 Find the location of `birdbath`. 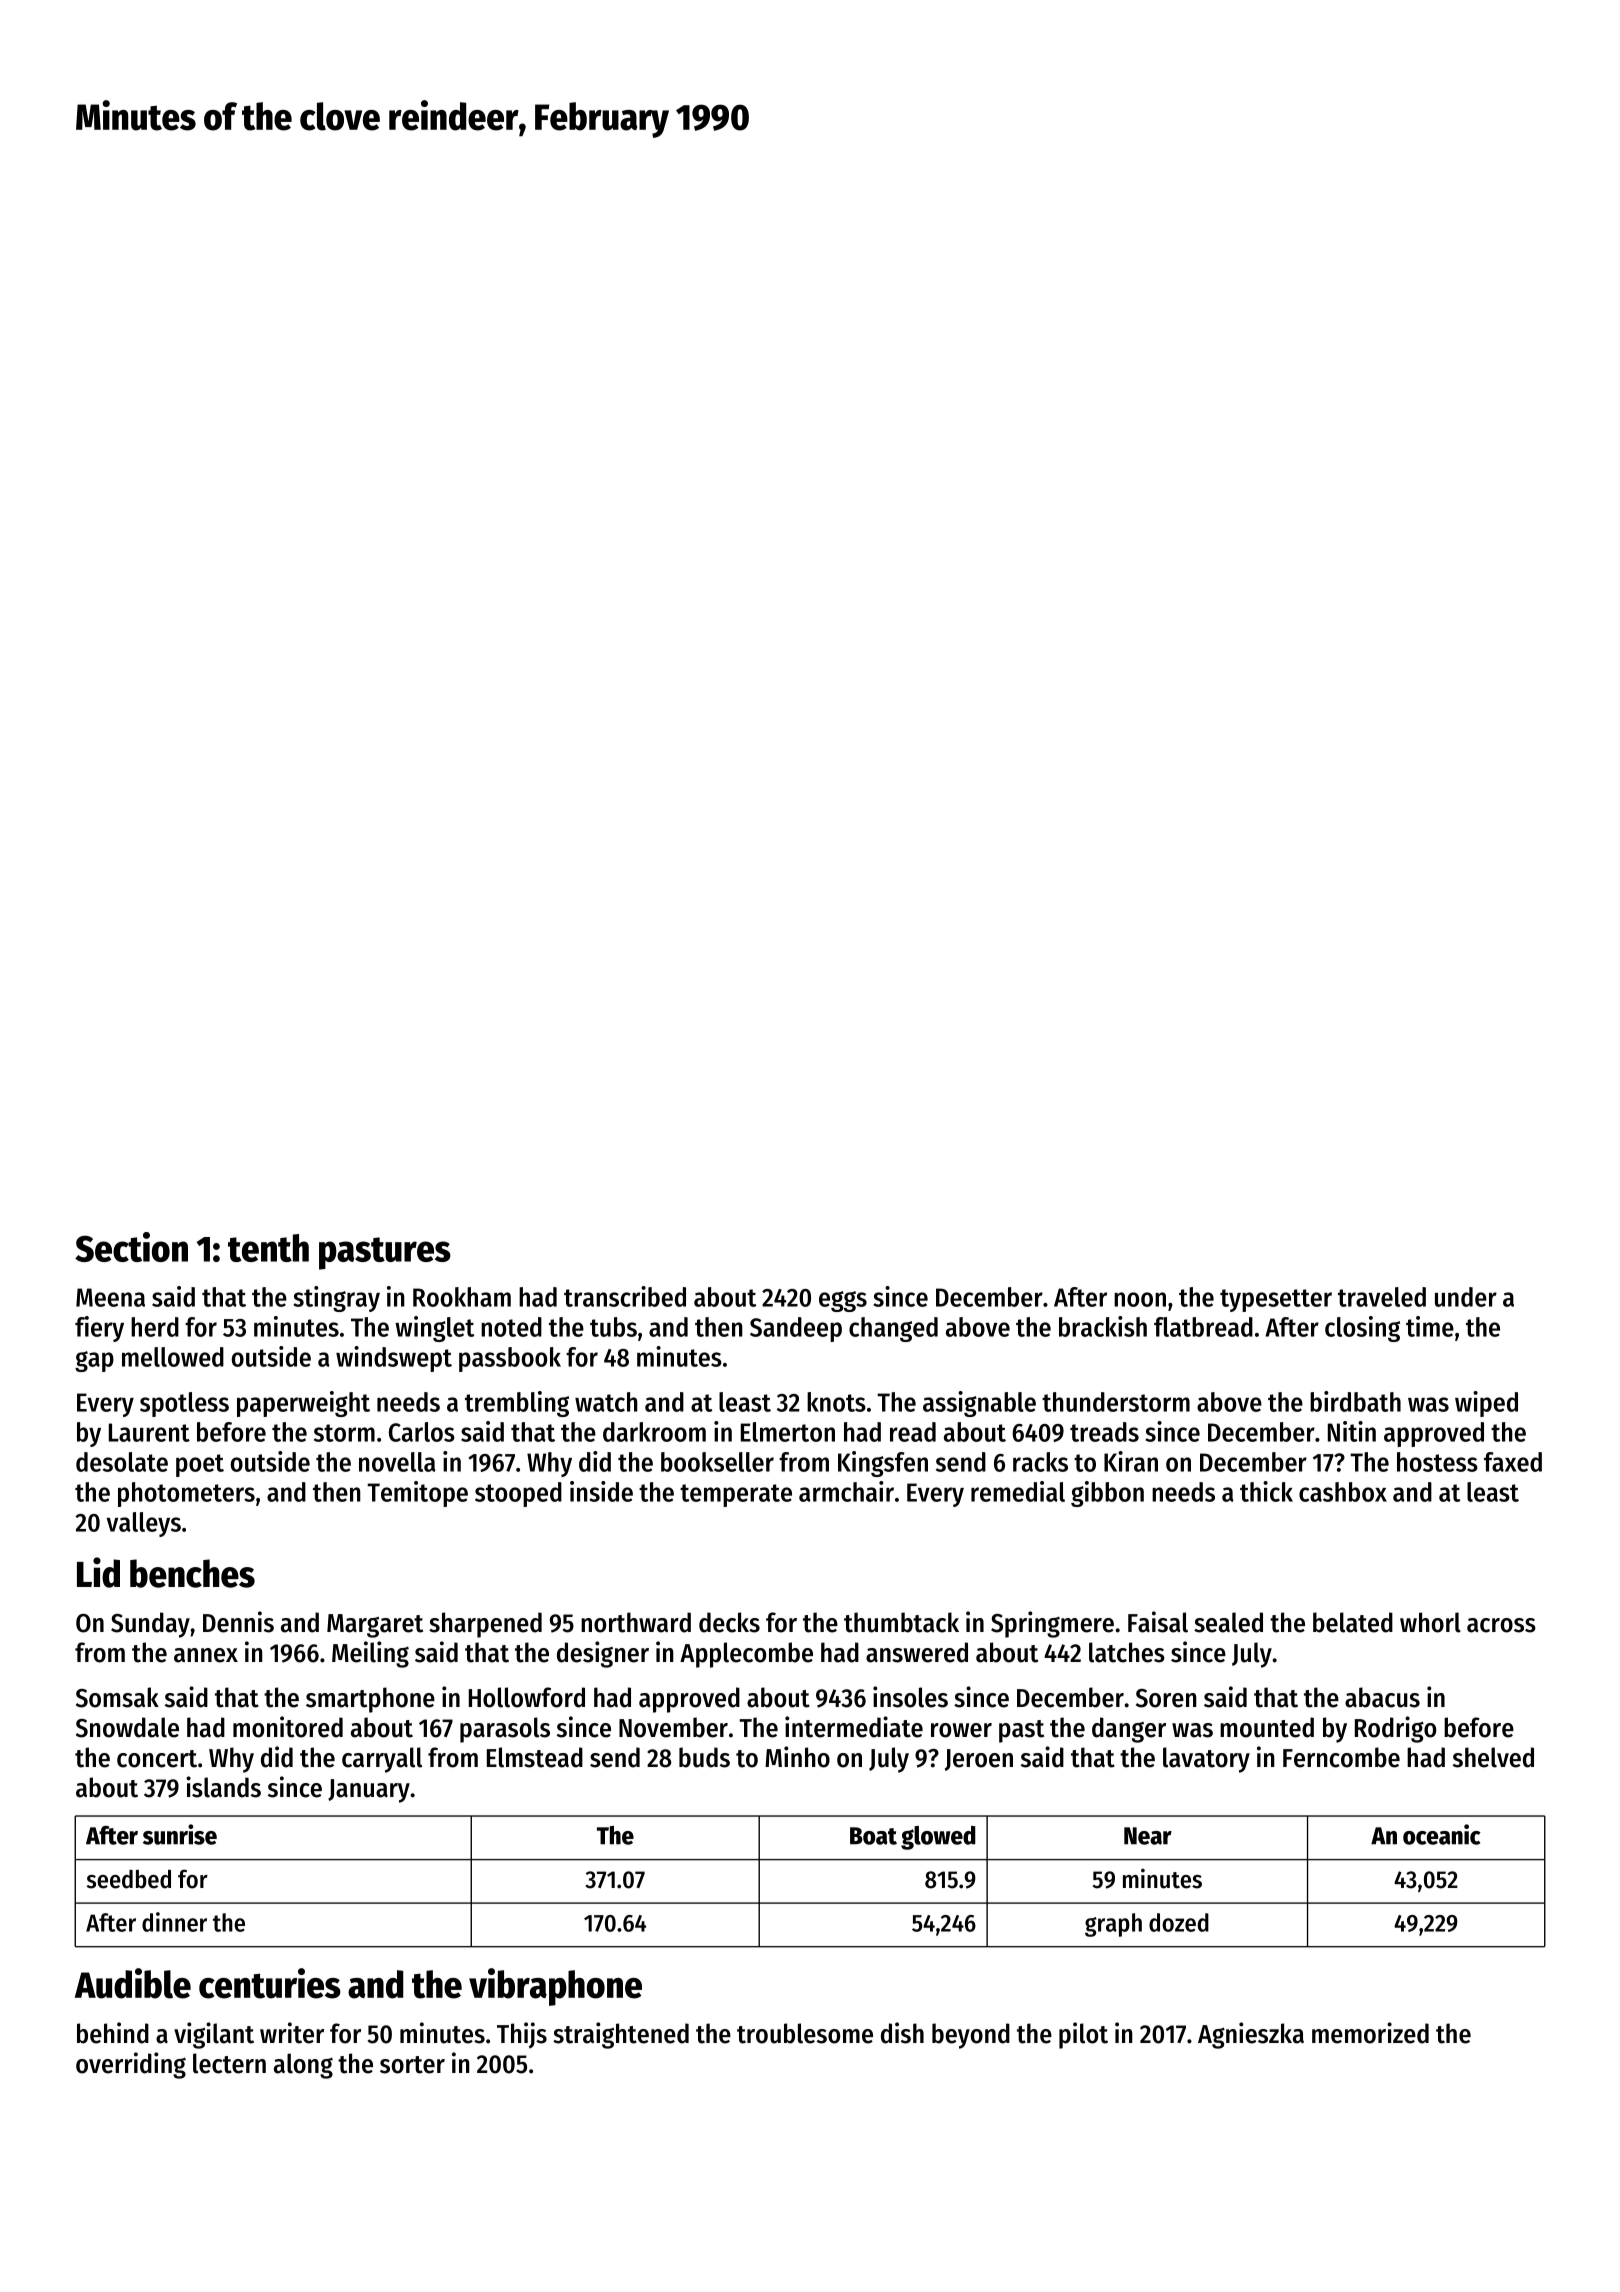

birdbath is located at coordinates (1355, 1401).
